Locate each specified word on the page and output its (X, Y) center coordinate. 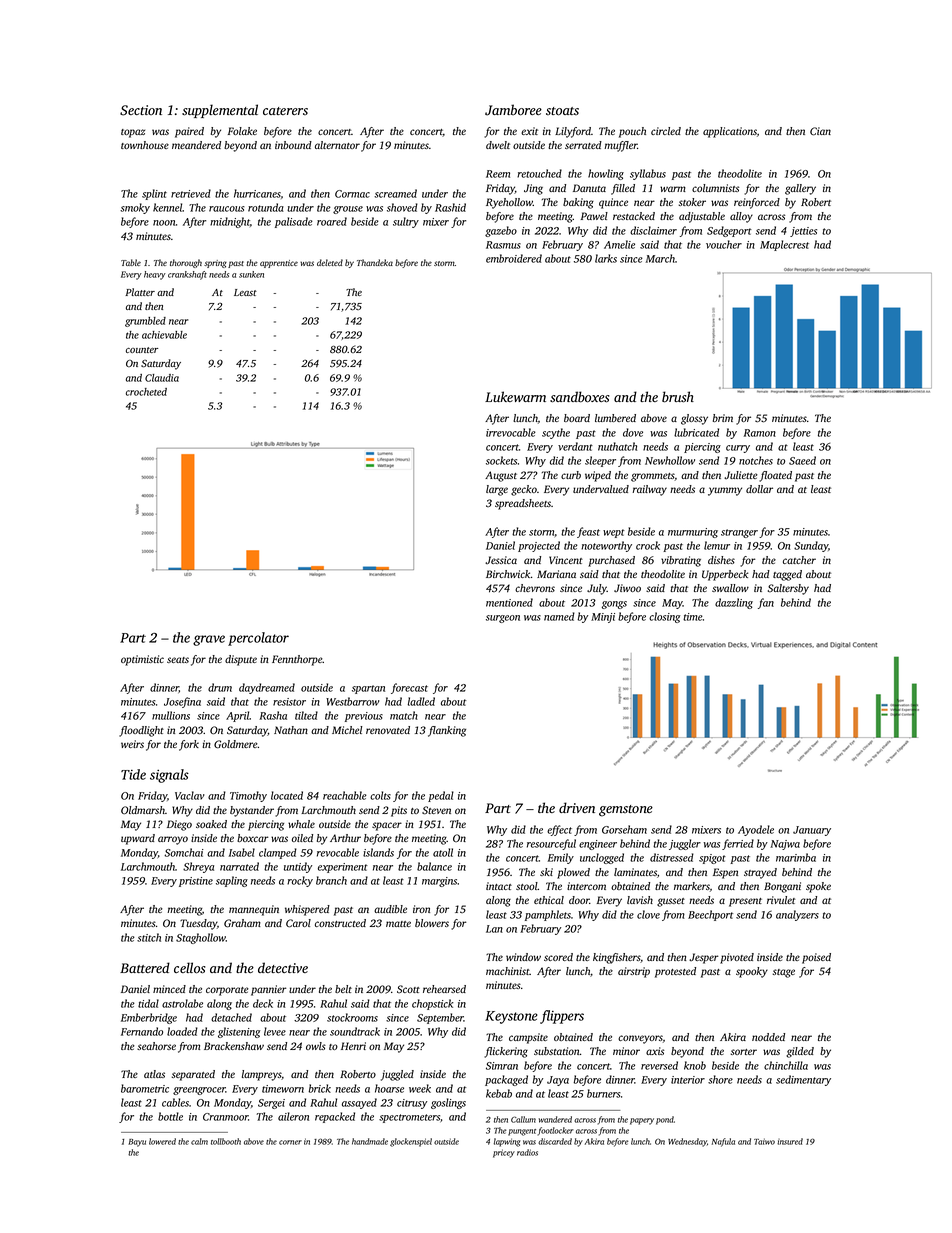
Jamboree (513, 110)
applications (730, 132)
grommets (652, 477)
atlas (154, 1074)
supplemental (220, 111)
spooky (752, 972)
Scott (408, 989)
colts (380, 795)
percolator (258, 639)
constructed (340, 923)
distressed (672, 857)
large (497, 490)
